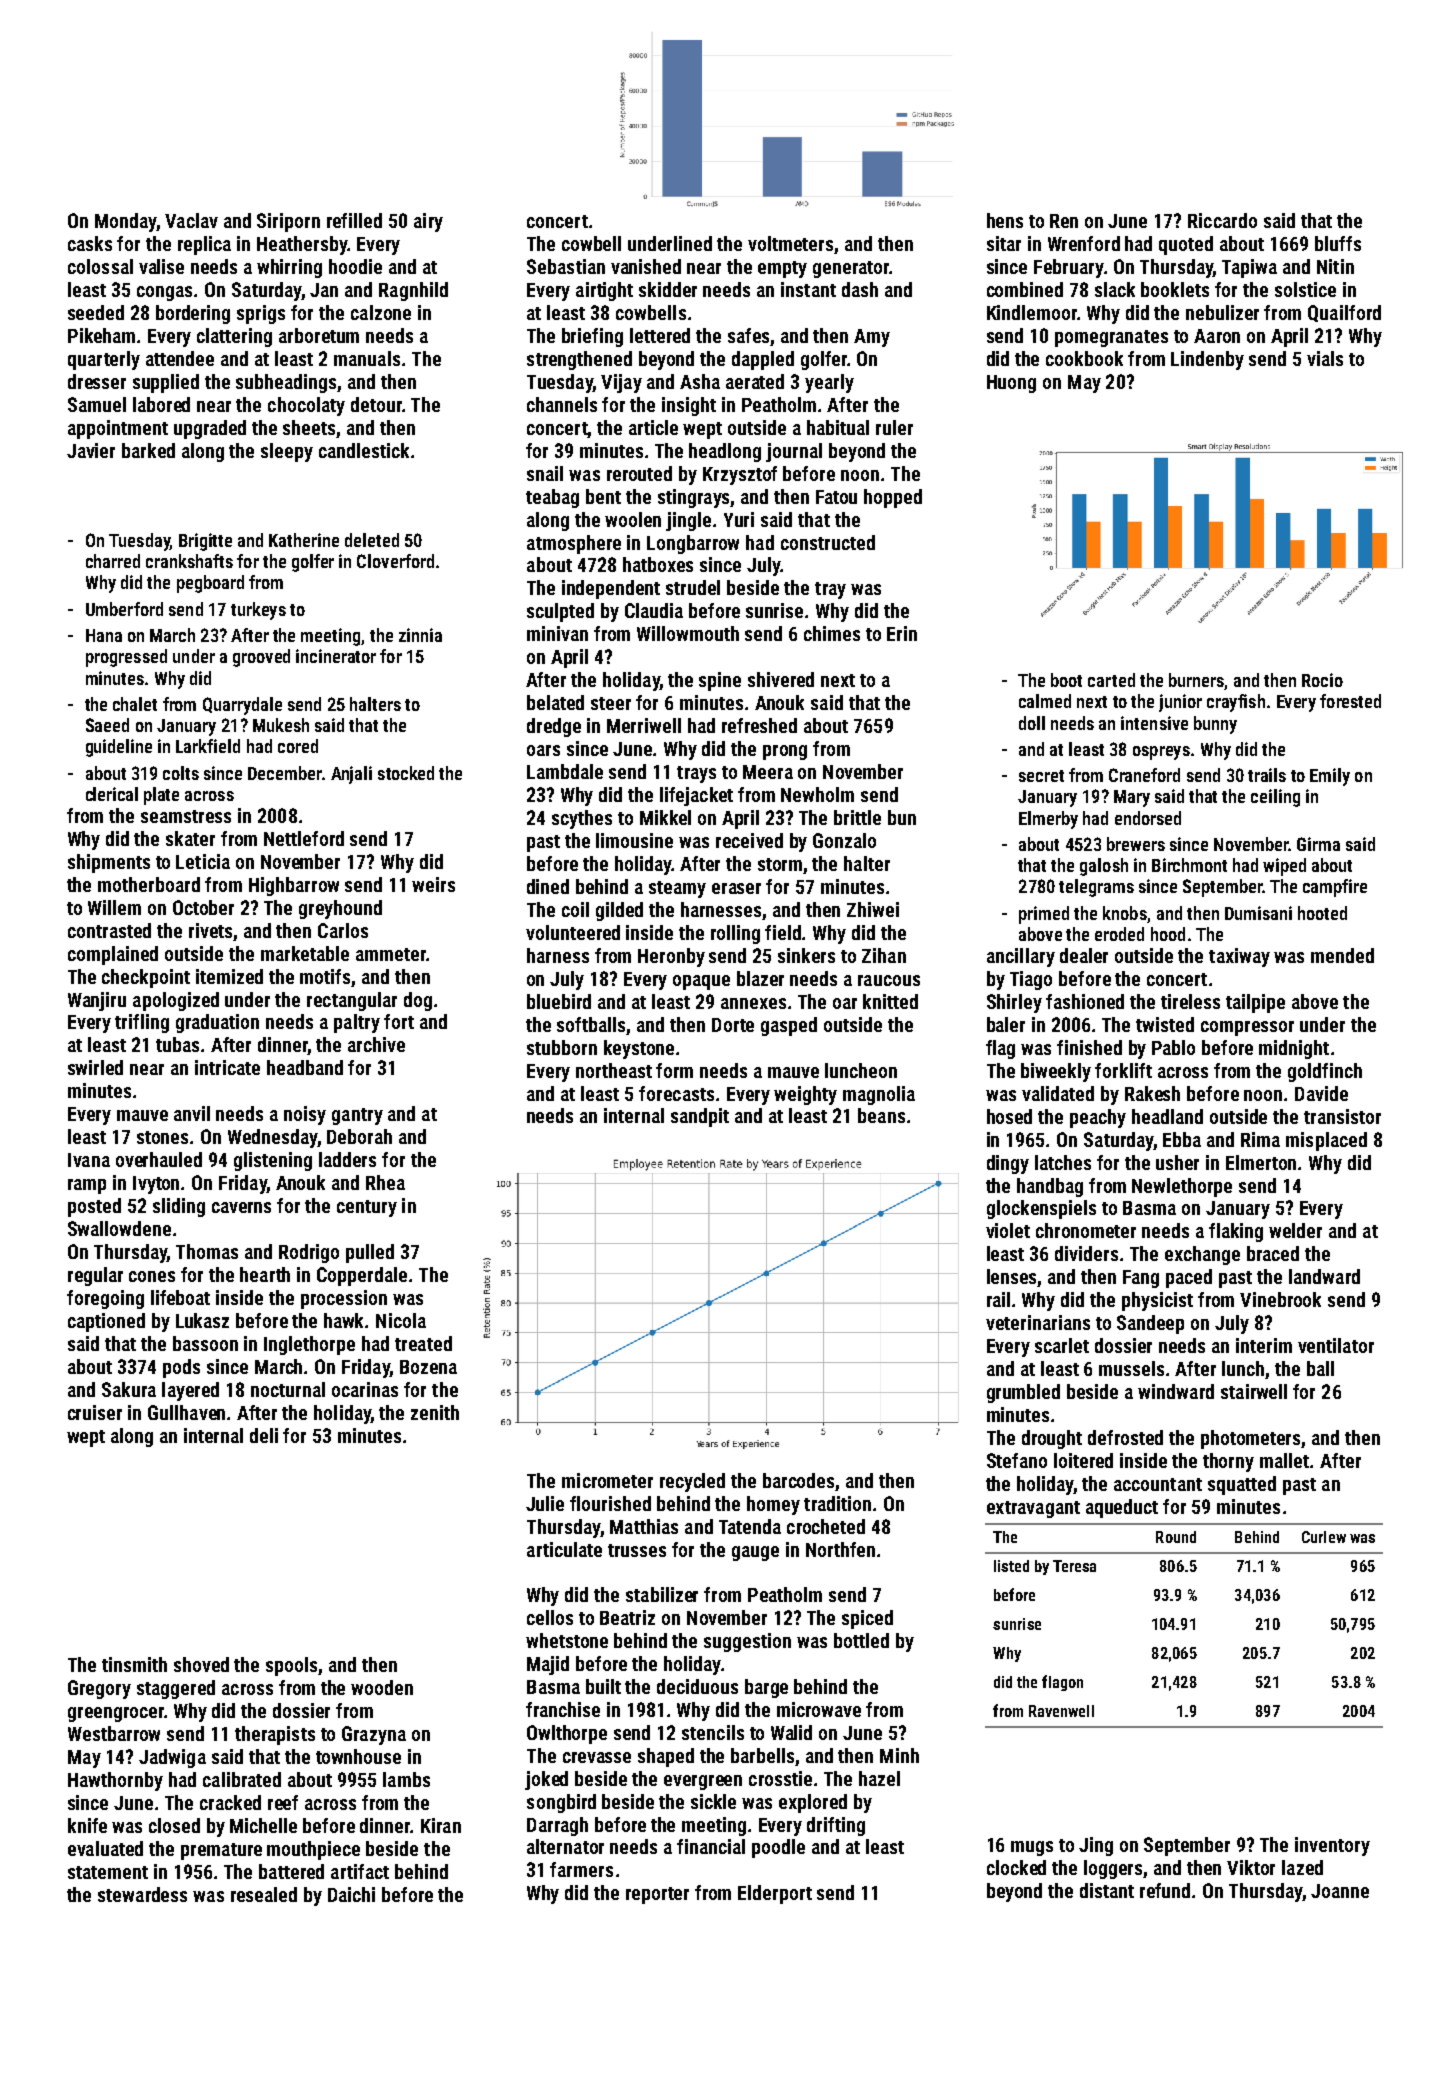 The height and width of the image is (2100, 1450). I want to click on galosh, so click(1104, 867).
